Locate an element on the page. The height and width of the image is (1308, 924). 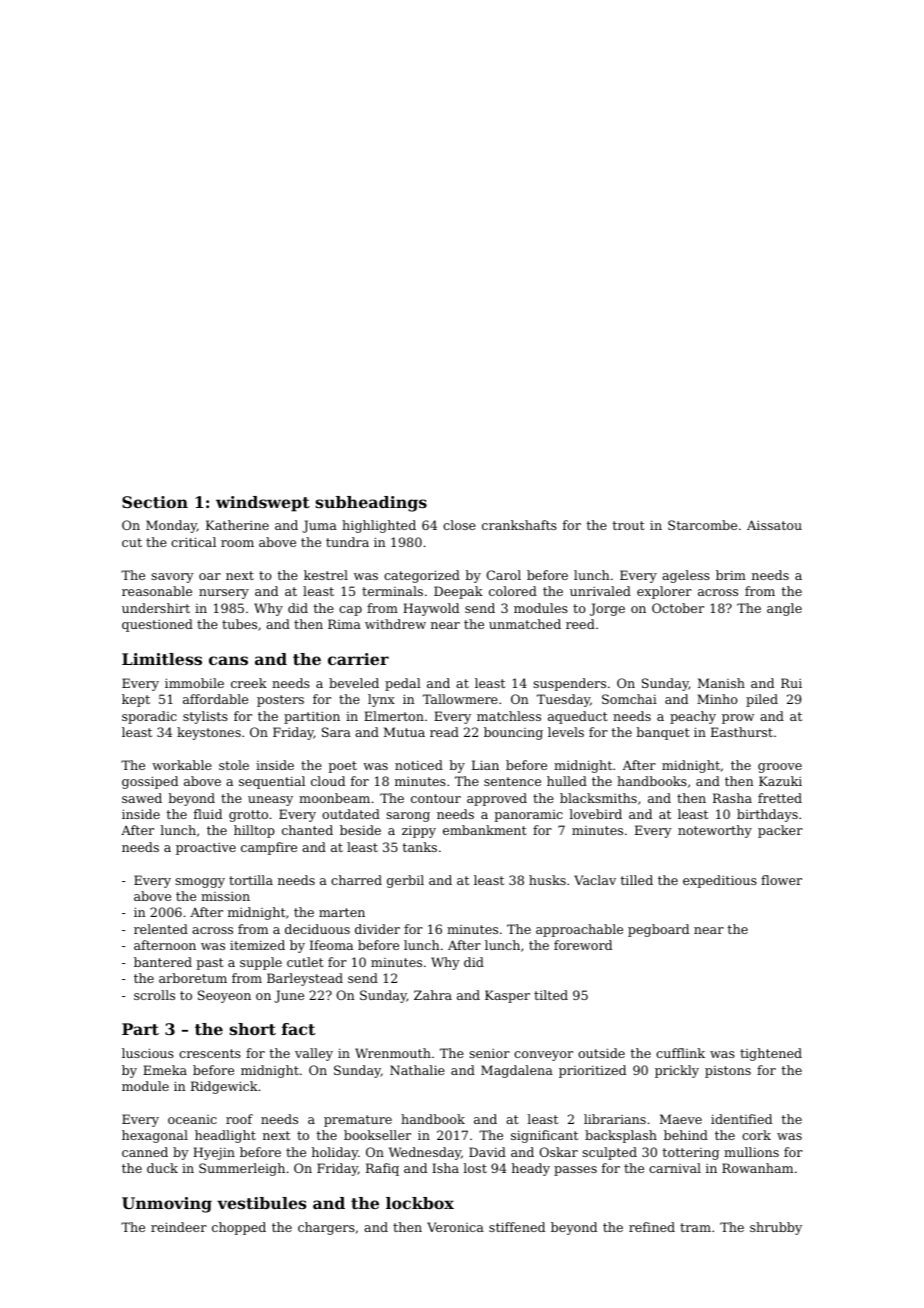
trout is located at coordinates (629, 525).
